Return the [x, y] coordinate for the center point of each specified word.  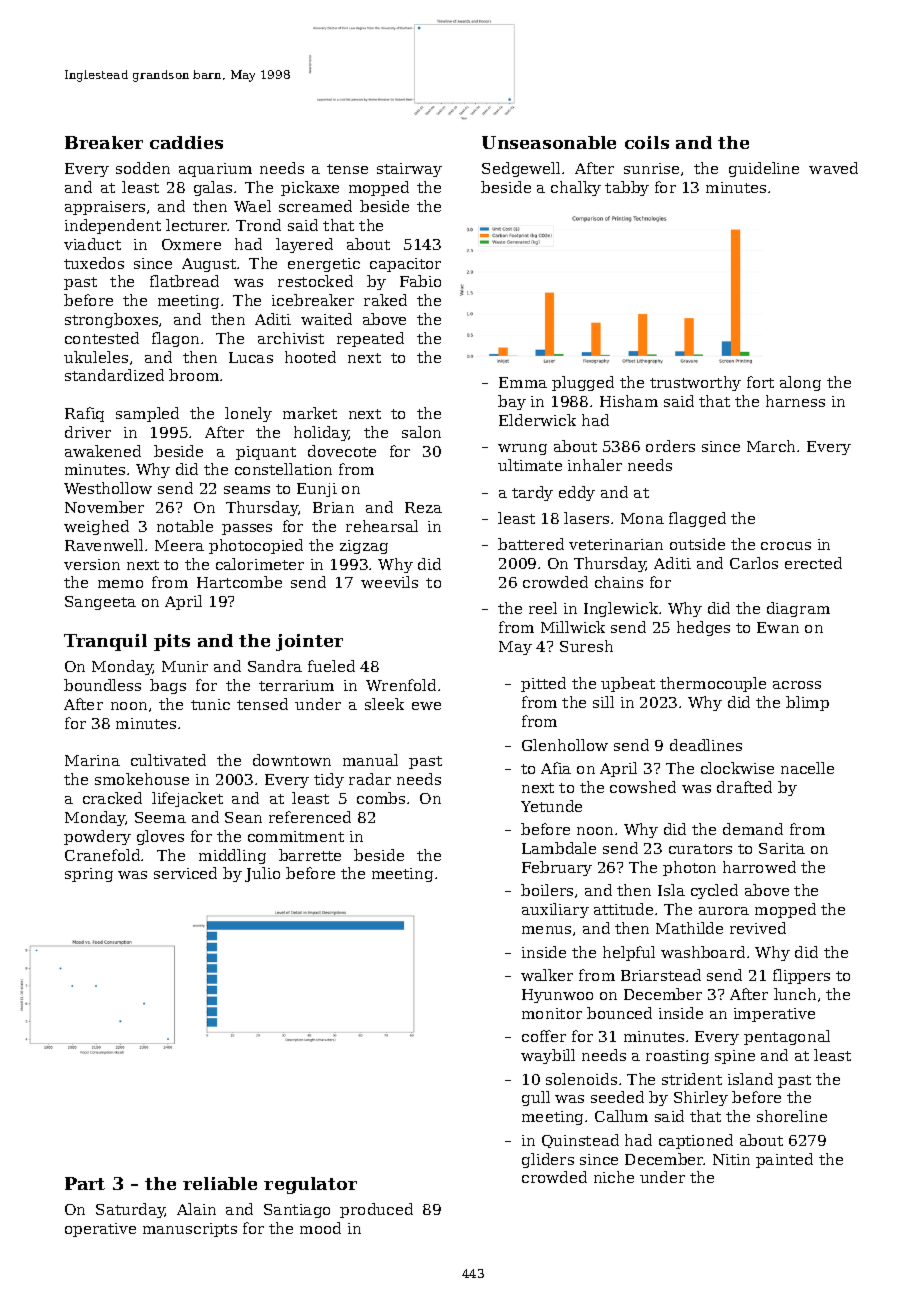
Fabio [420, 281]
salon [421, 432]
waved [833, 168]
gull [536, 1098]
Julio [262, 874]
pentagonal [787, 1037]
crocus [786, 546]
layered [304, 245]
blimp [807, 703]
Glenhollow [565, 745]
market [310, 413]
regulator [310, 1185]
